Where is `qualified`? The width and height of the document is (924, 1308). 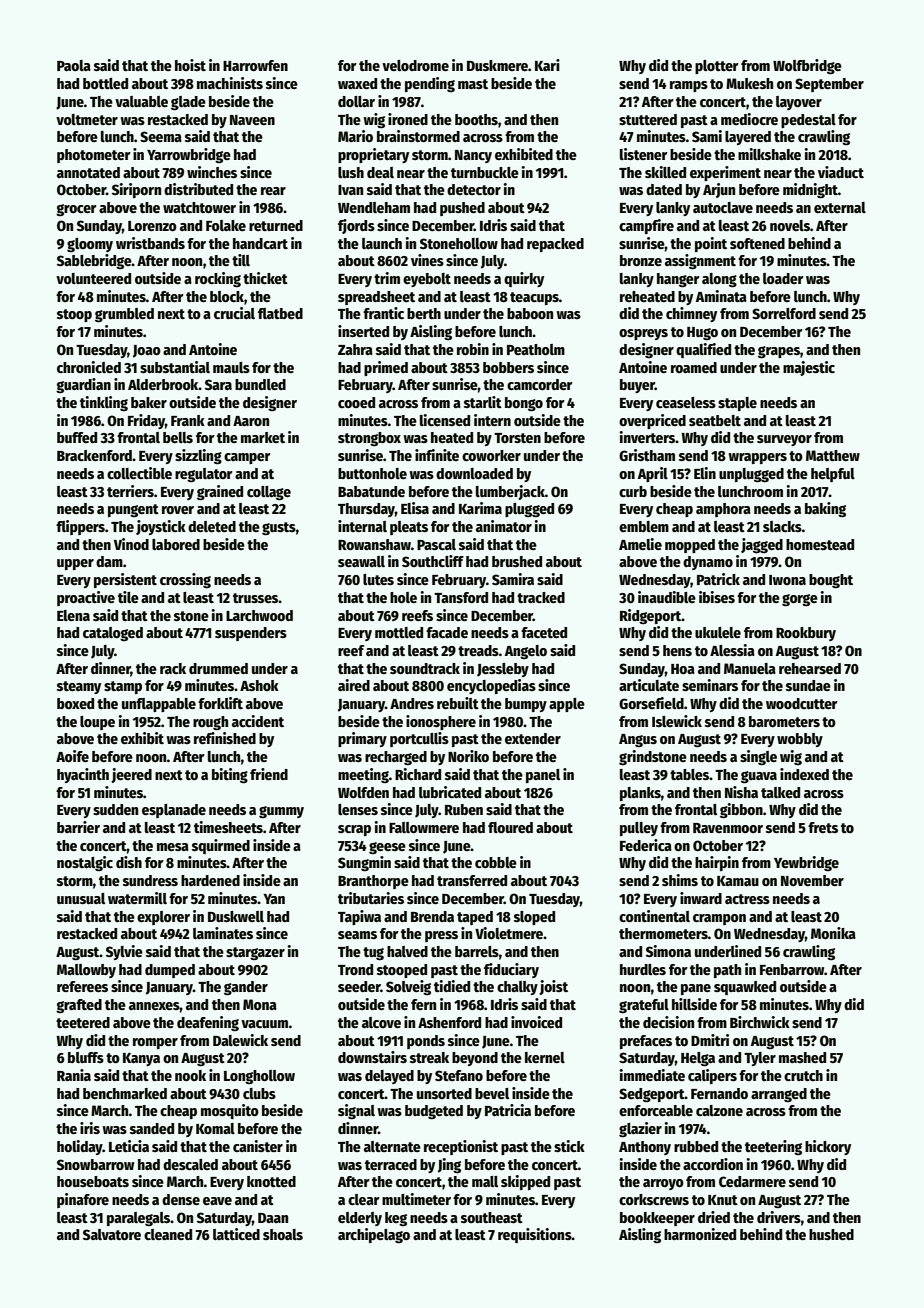 qualified is located at coordinates (703, 350).
